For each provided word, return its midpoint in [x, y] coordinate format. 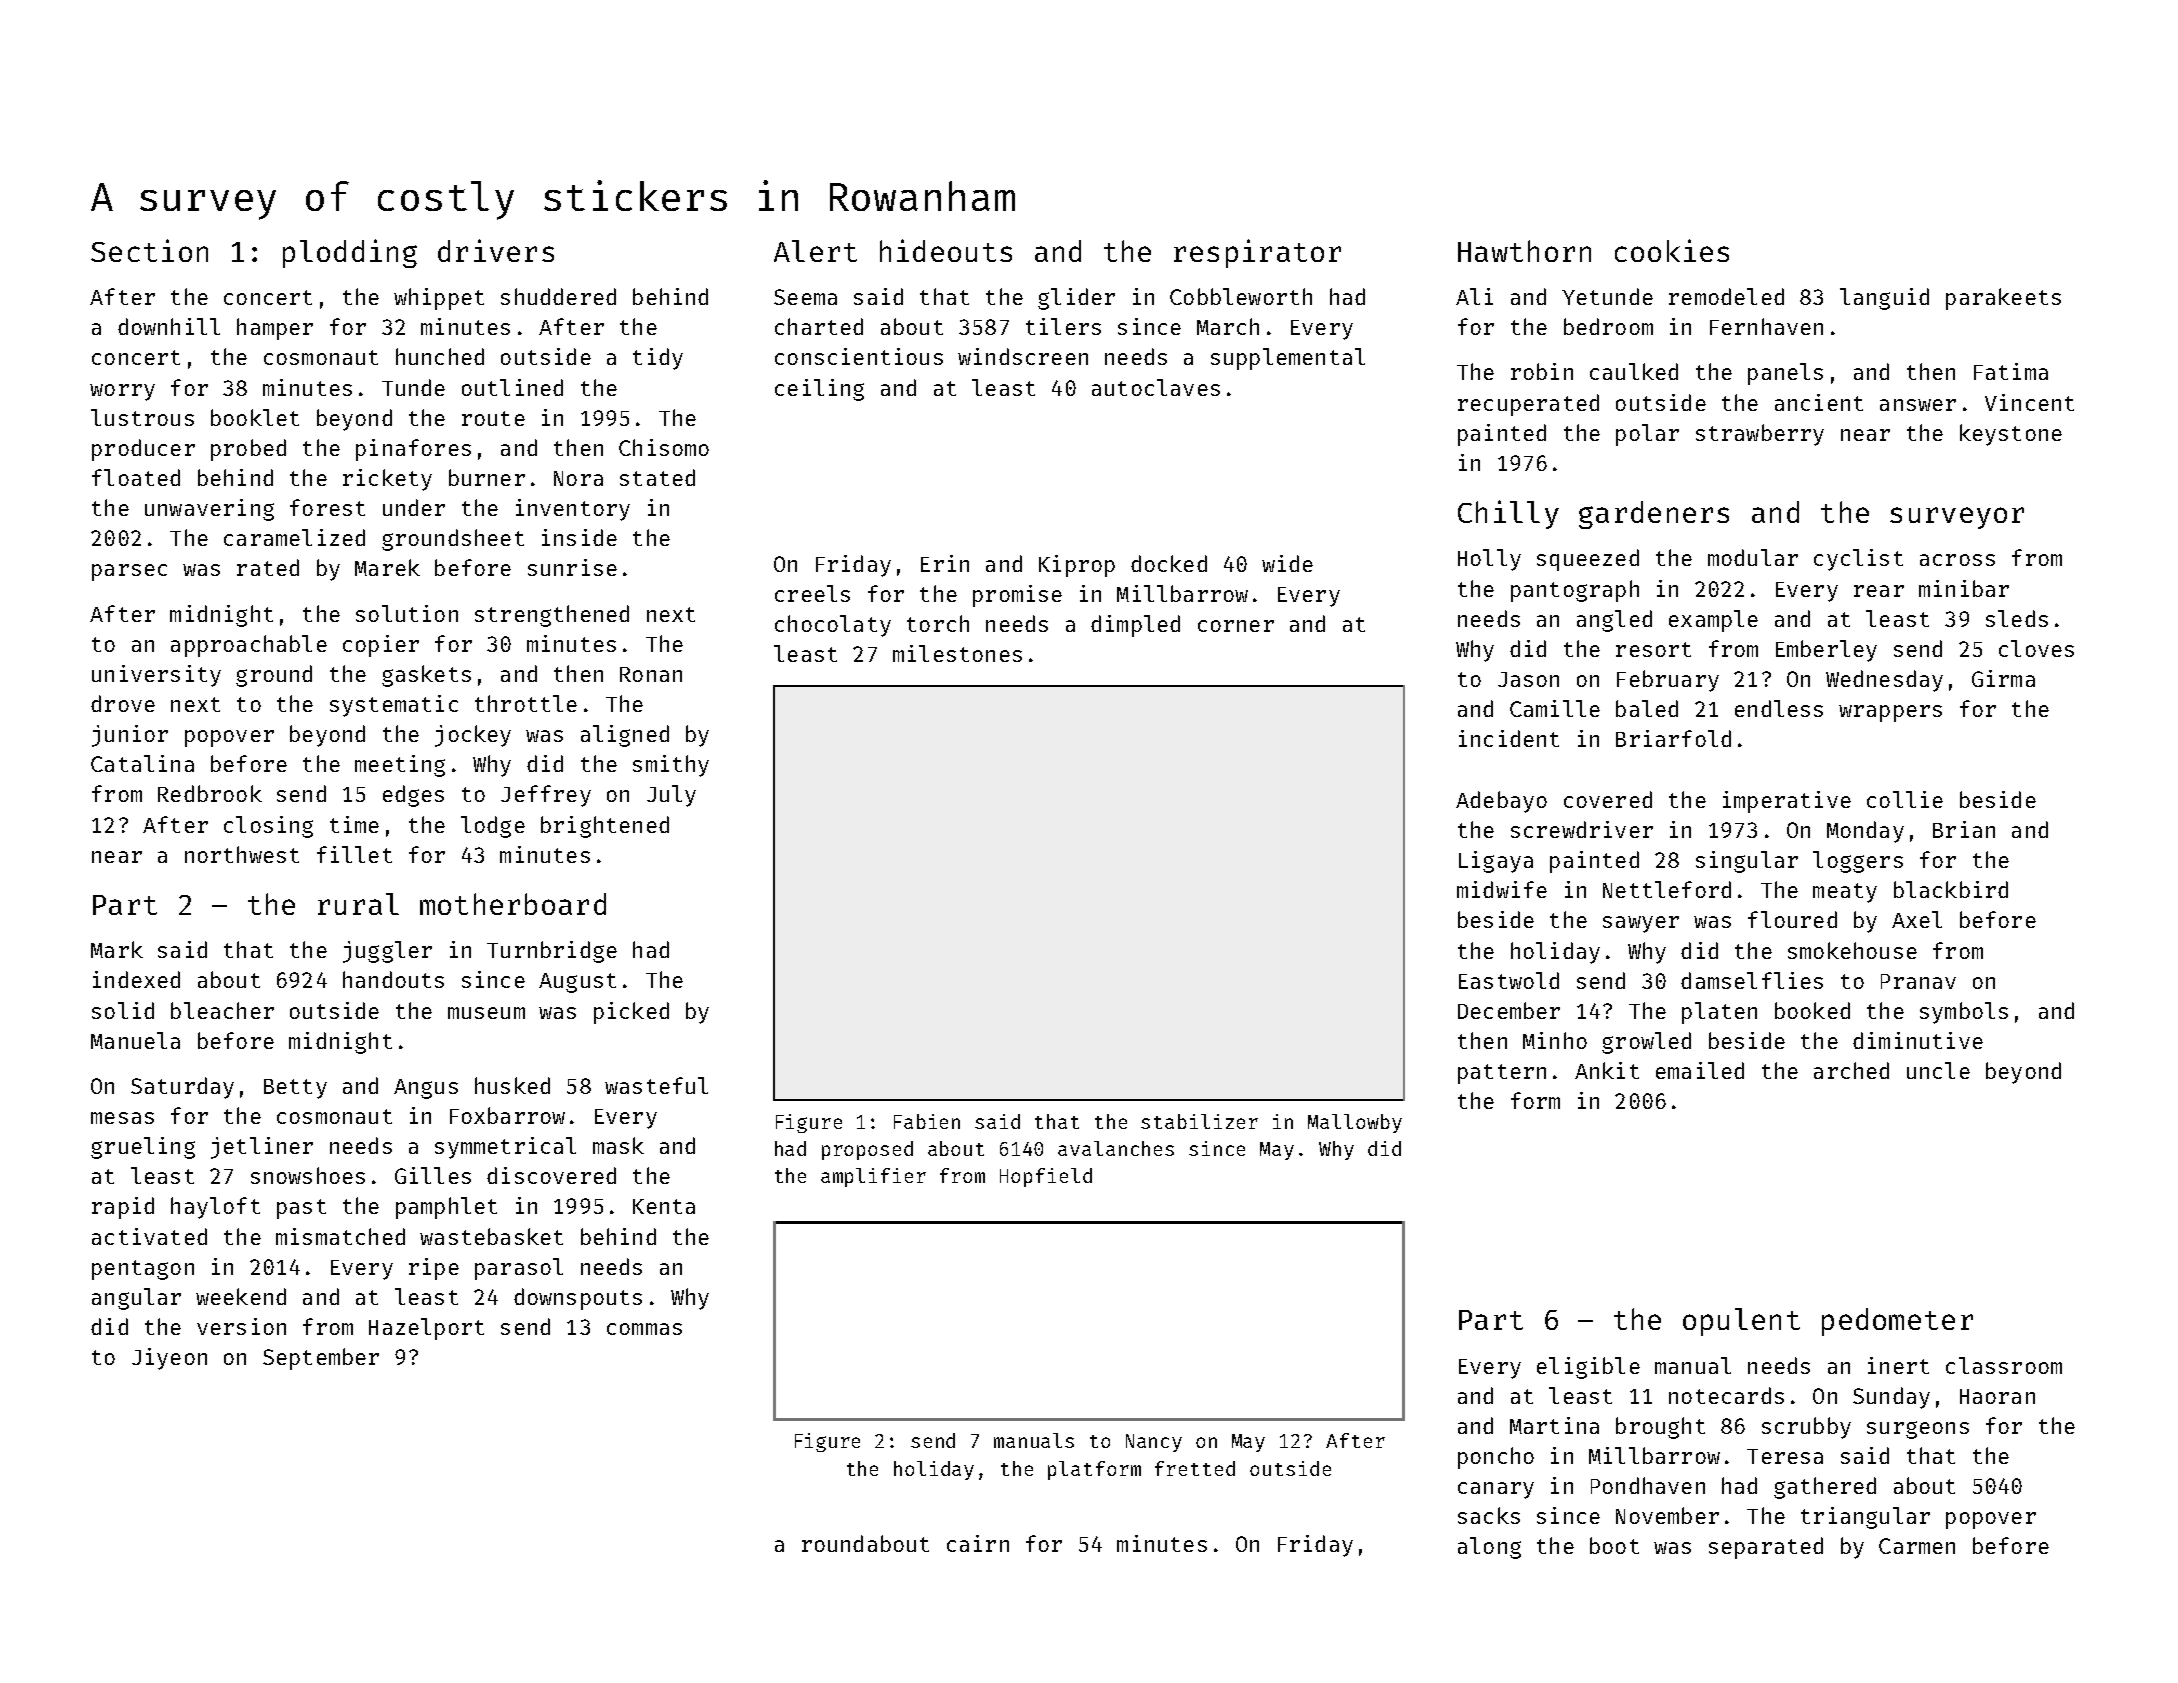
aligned [625, 736]
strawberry [1760, 435]
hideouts [946, 250]
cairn [978, 1543]
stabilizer [1199, 1121]
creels [812, 593]
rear [1879, 591]
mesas [122, 1118]
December [1509, 1010]
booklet [255, 417]
